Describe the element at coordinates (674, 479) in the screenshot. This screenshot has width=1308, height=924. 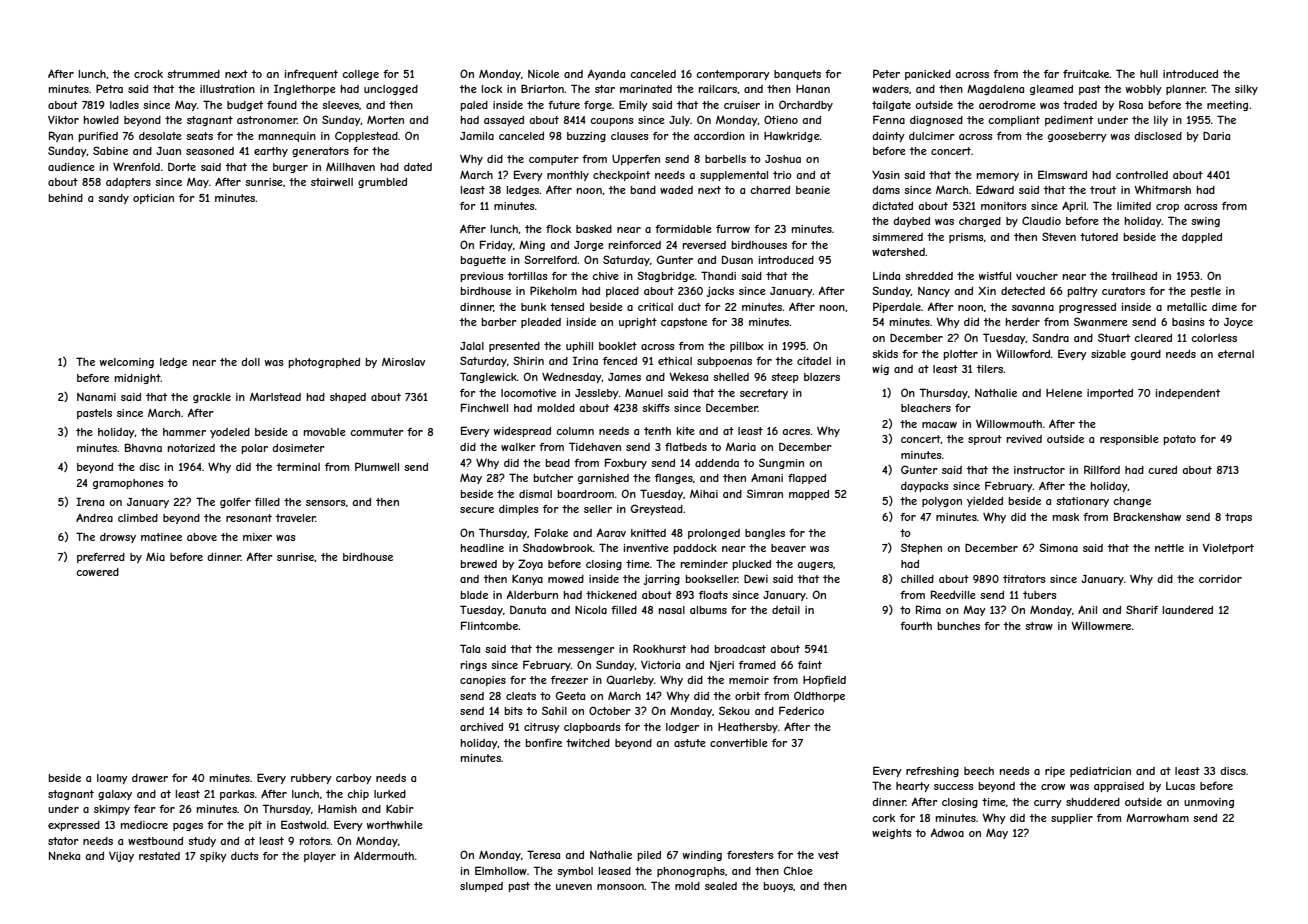
I see `flanges` at that location.
